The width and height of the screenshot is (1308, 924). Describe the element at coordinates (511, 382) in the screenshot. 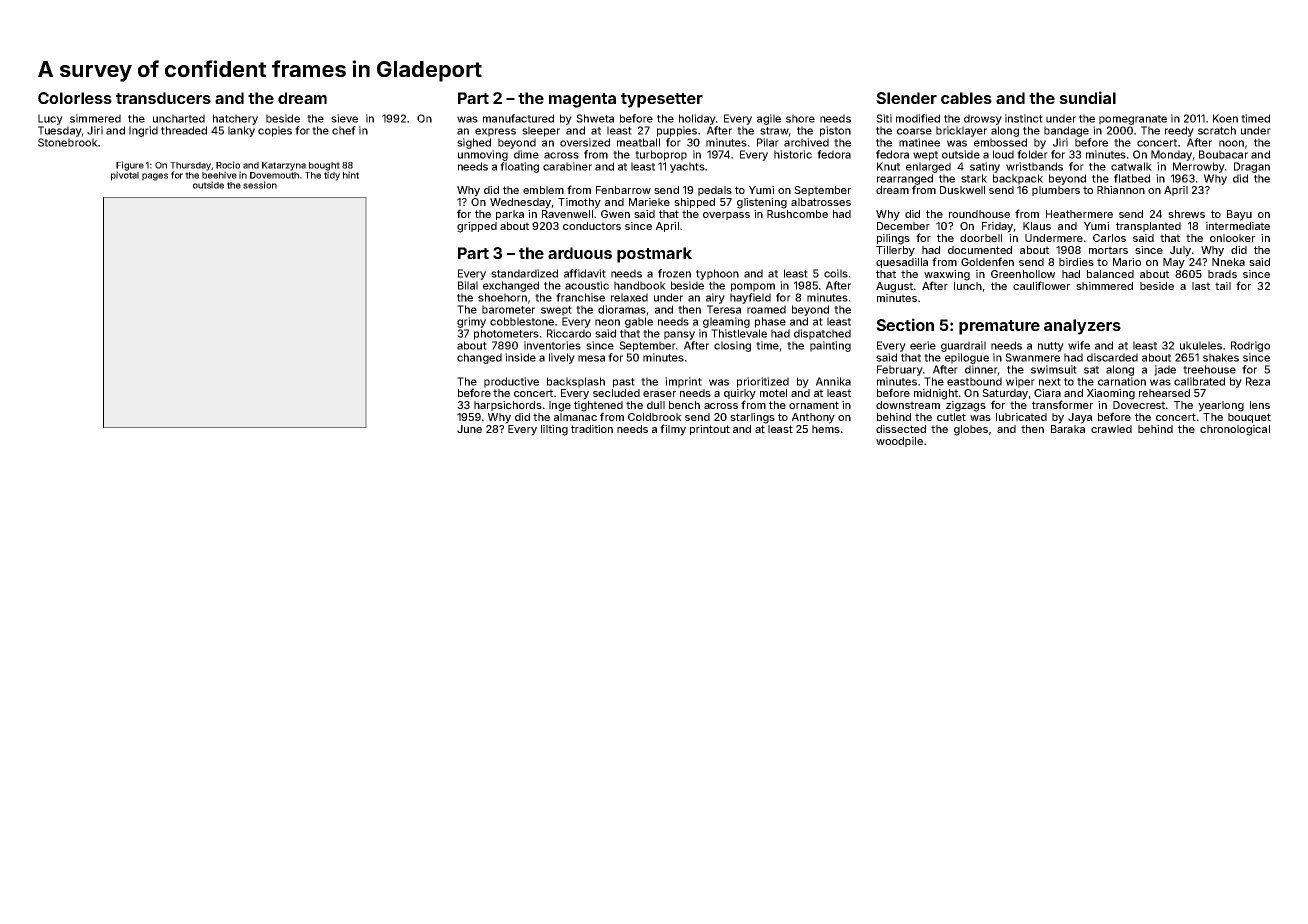

I see `productive` at that location.
